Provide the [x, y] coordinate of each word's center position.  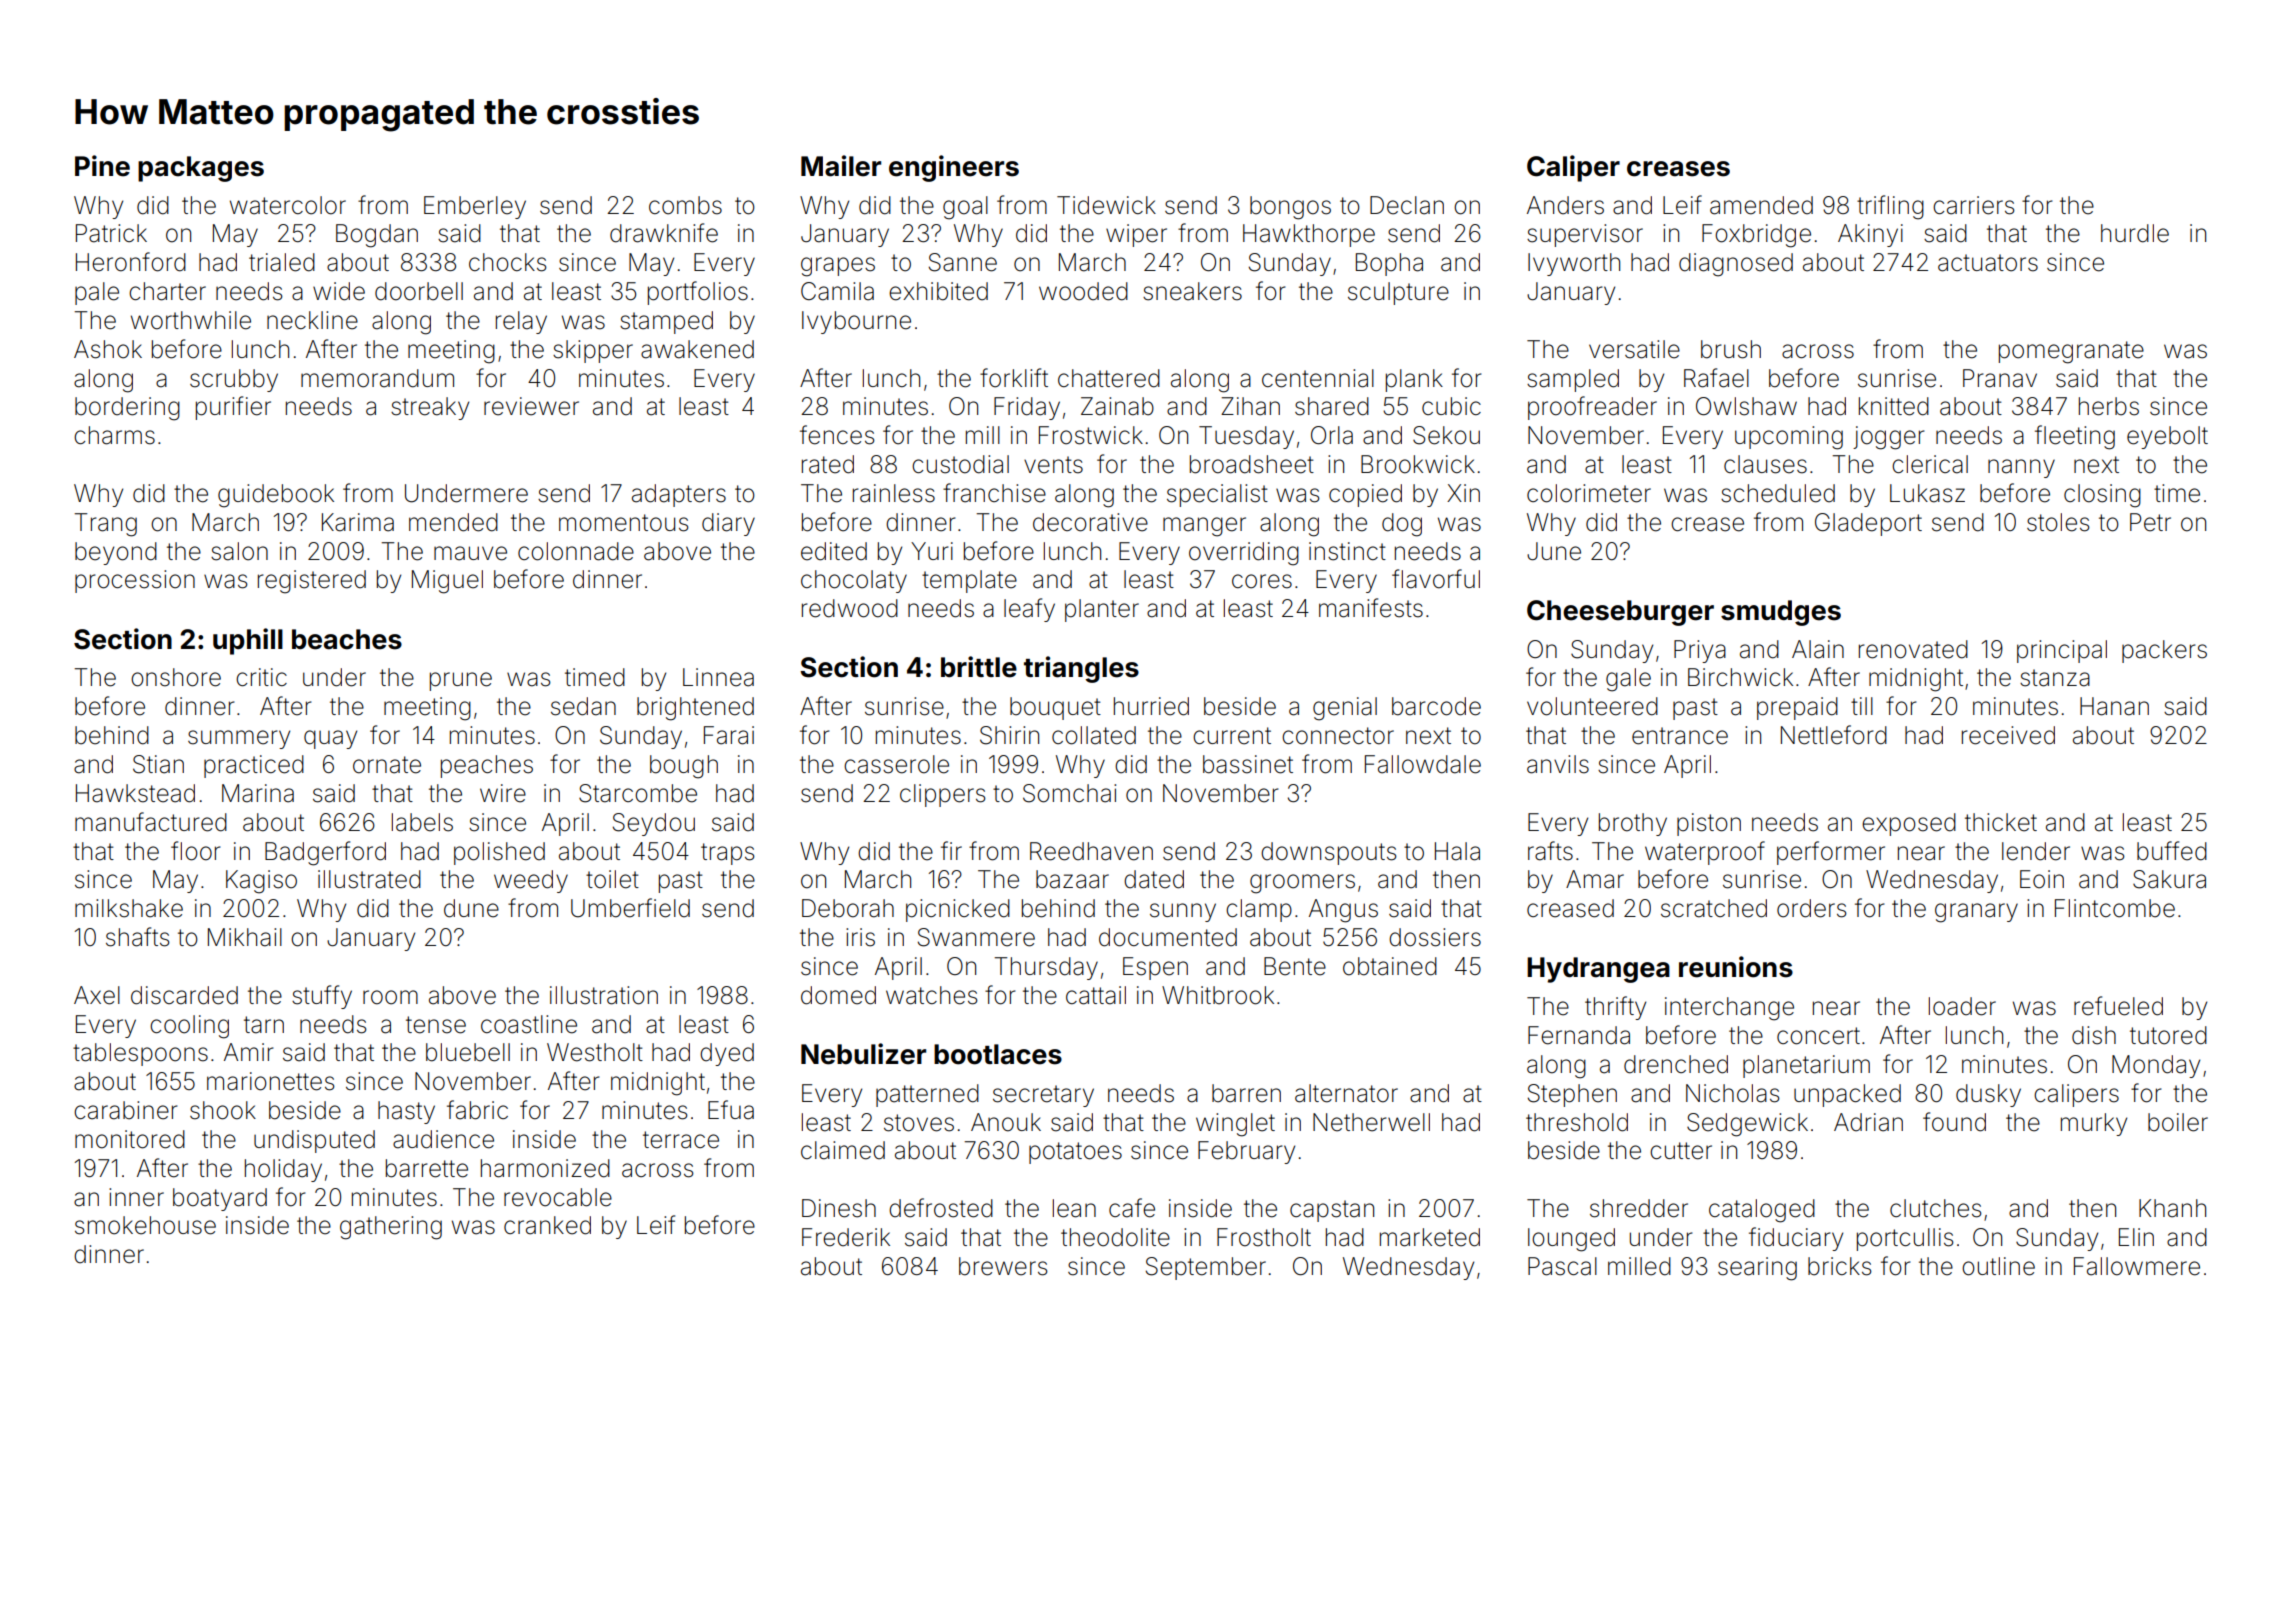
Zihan [1250, 406]
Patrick [111, 233]
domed [838, 995]
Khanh [2172, 1208]
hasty [406, 1112]
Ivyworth [1574, 264]
